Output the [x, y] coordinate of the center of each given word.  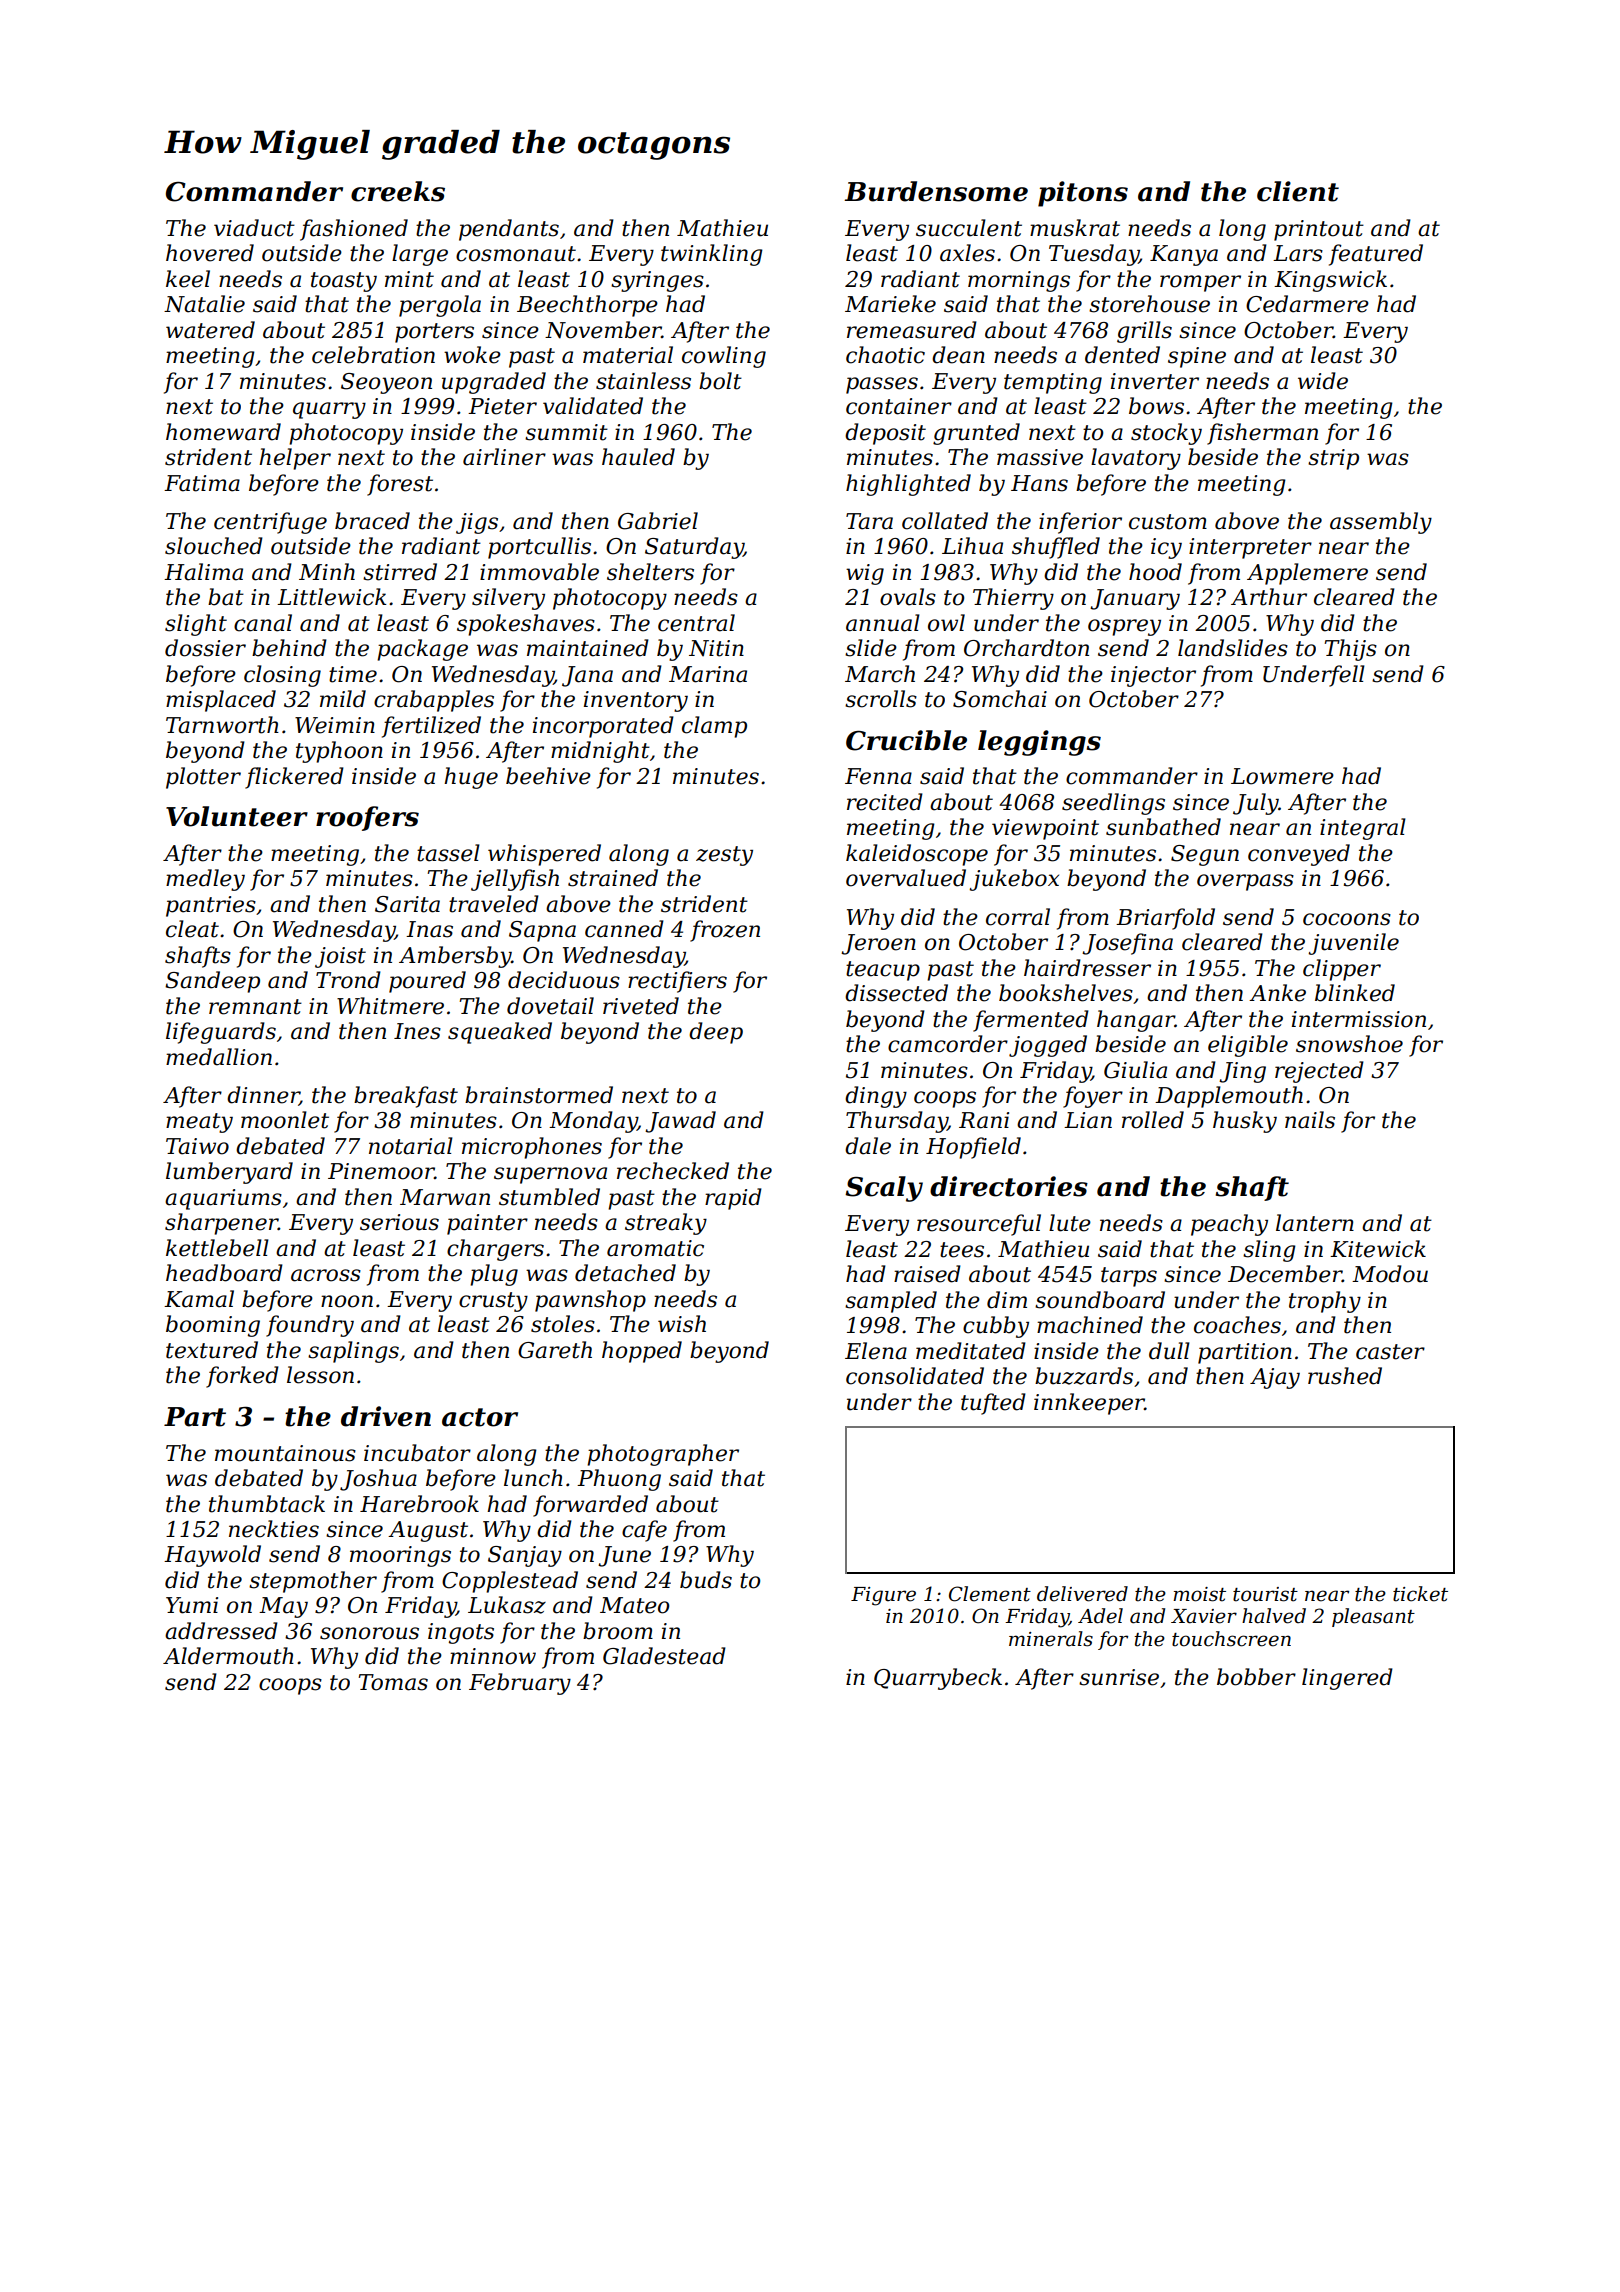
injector [1153, 676]
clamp [714, 727]
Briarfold [1165, 919]
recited [885, 802]
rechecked [673, 1171]
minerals [1051, 1639]
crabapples [434, 701]
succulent [969, 228]
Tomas [393, 1682]
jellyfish [515, 880]
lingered [1347, 1679]
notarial [411, 1146]
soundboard [1100, 1300]
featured [1376, 255]
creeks [398, 191]
